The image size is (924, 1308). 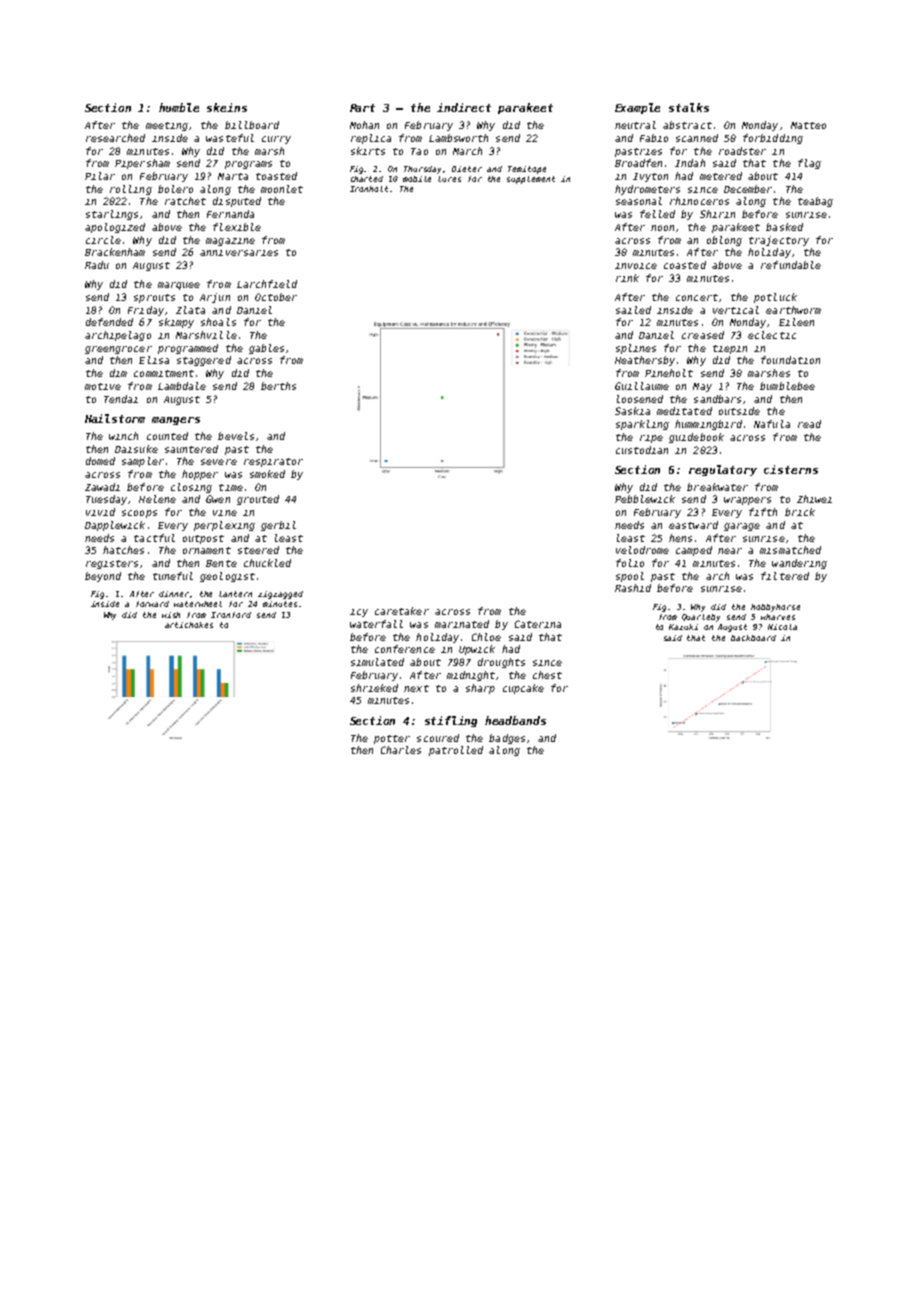 What do you see at coordinates (808, 125) in the screenshot?
I see `Matteo` at bounding box center [808, 125].
